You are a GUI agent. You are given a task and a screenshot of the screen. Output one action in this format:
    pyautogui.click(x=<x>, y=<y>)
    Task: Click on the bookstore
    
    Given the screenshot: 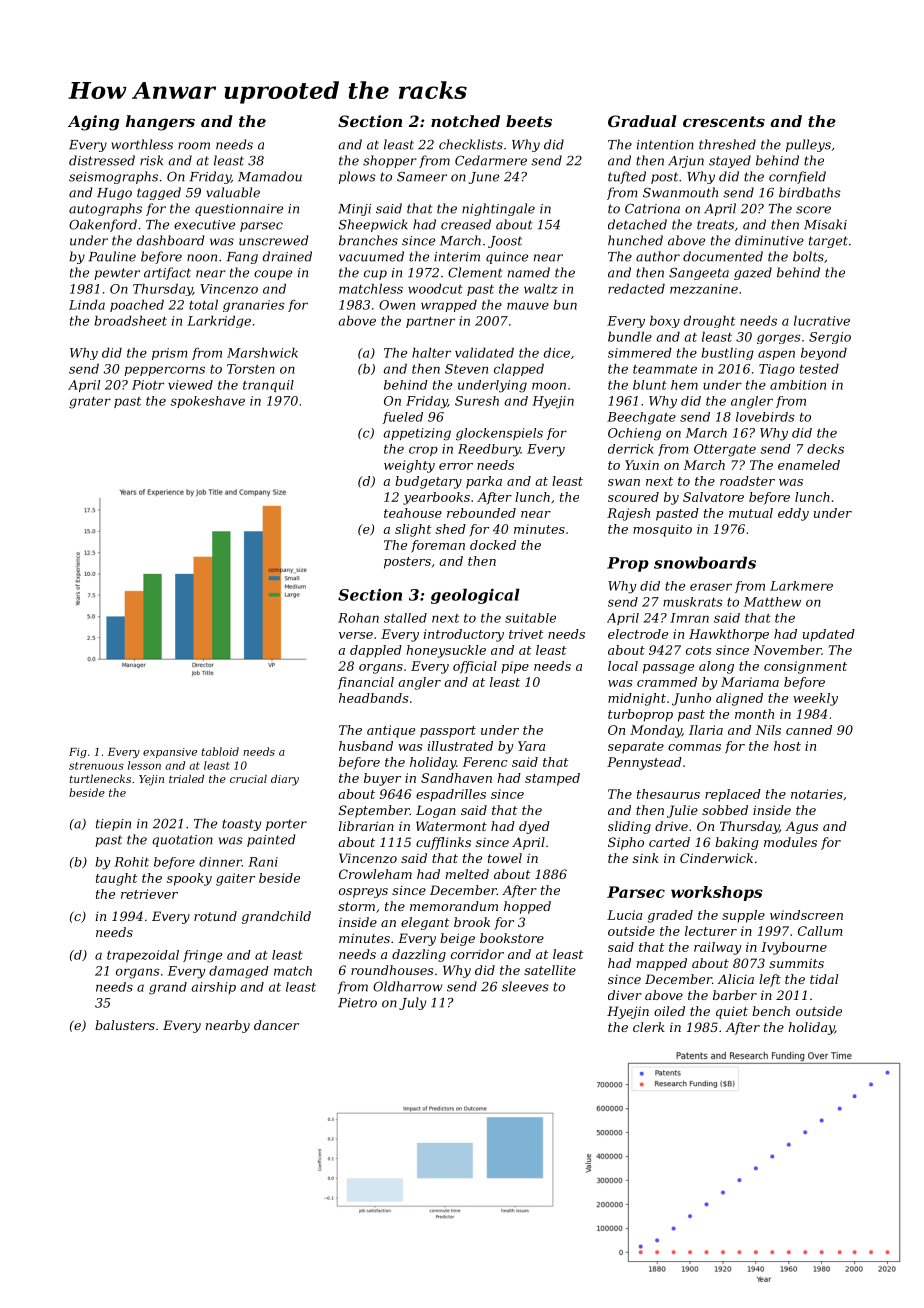 What is the action you would take?
    pyautogui.click(x=512, y=938)
